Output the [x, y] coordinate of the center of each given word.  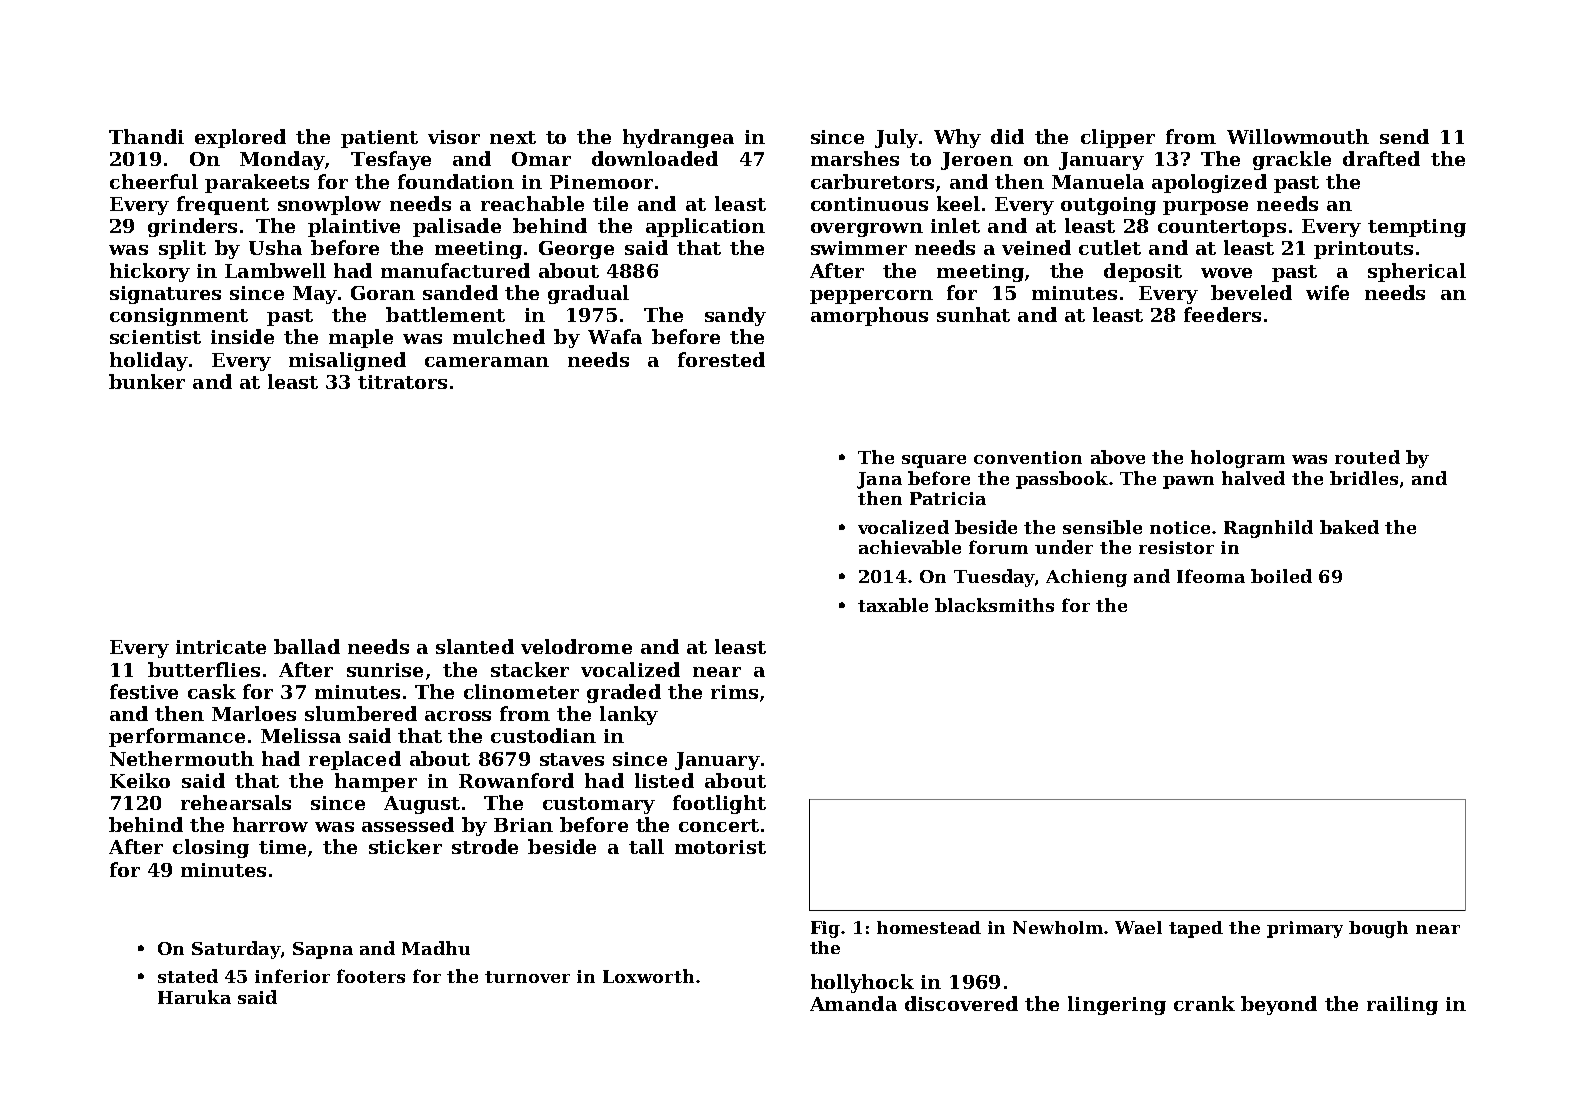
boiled [1281, 576]
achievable [910, 547]
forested [721, 359]
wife [1327, 292]
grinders [192, 227]
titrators [402, 382]
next [513, 137]
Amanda [853, 1003]
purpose [1205, 208]
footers [371, 976]
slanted [475, 646]
